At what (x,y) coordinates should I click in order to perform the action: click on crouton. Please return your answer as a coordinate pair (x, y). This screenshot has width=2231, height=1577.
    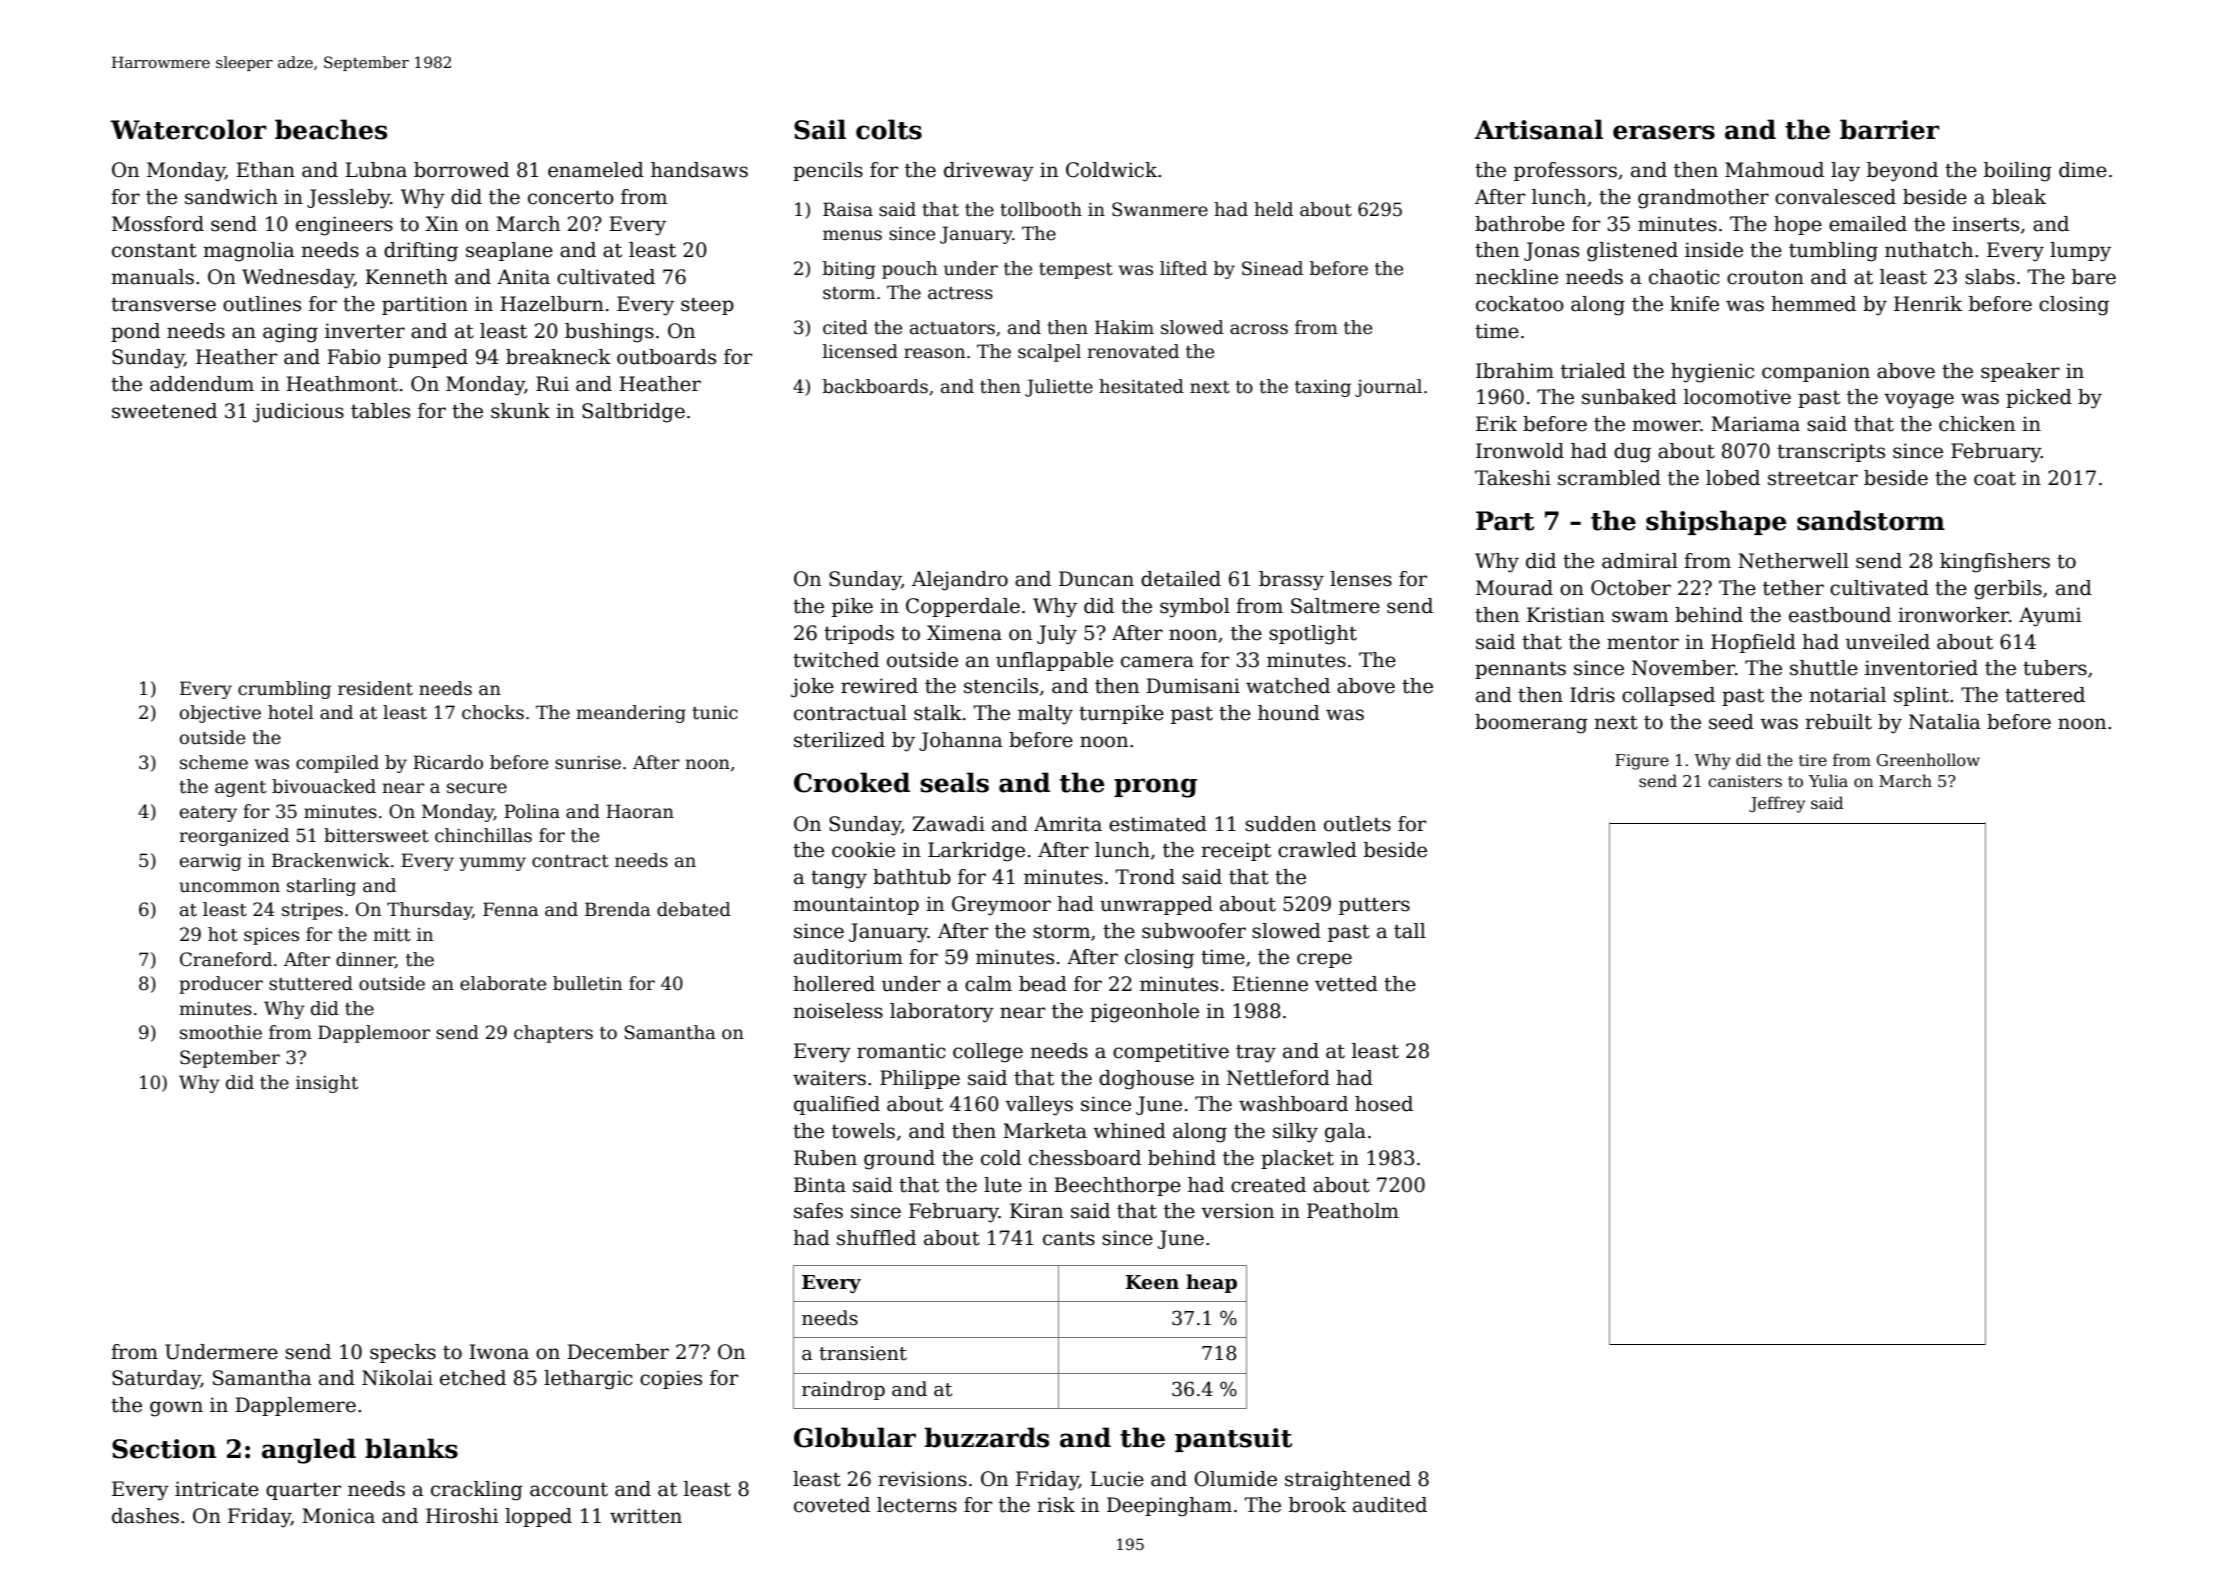
    Looking at the image, I should click on (1765, 278).
